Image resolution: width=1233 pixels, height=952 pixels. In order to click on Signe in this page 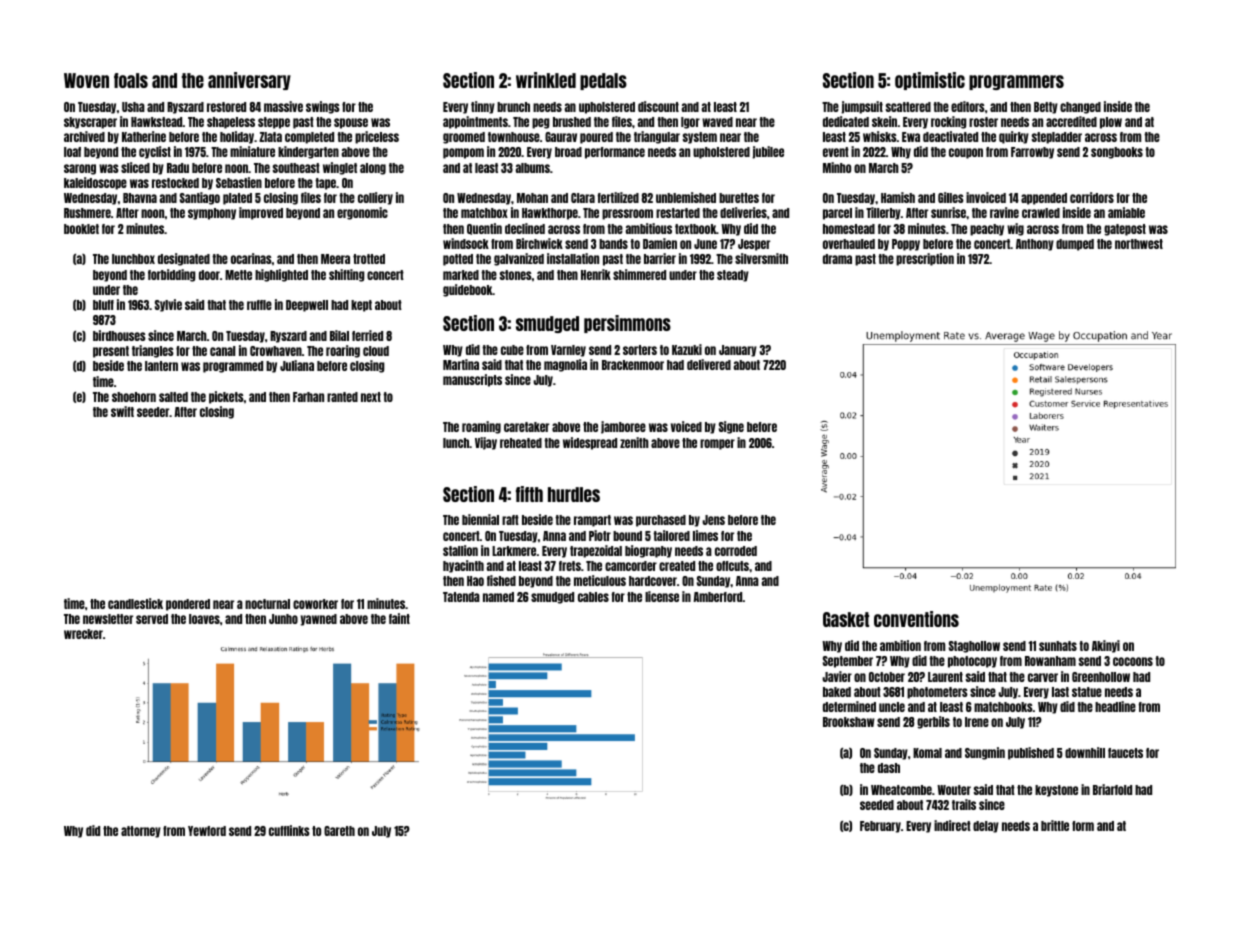, I will do `click(731, 427)`.
